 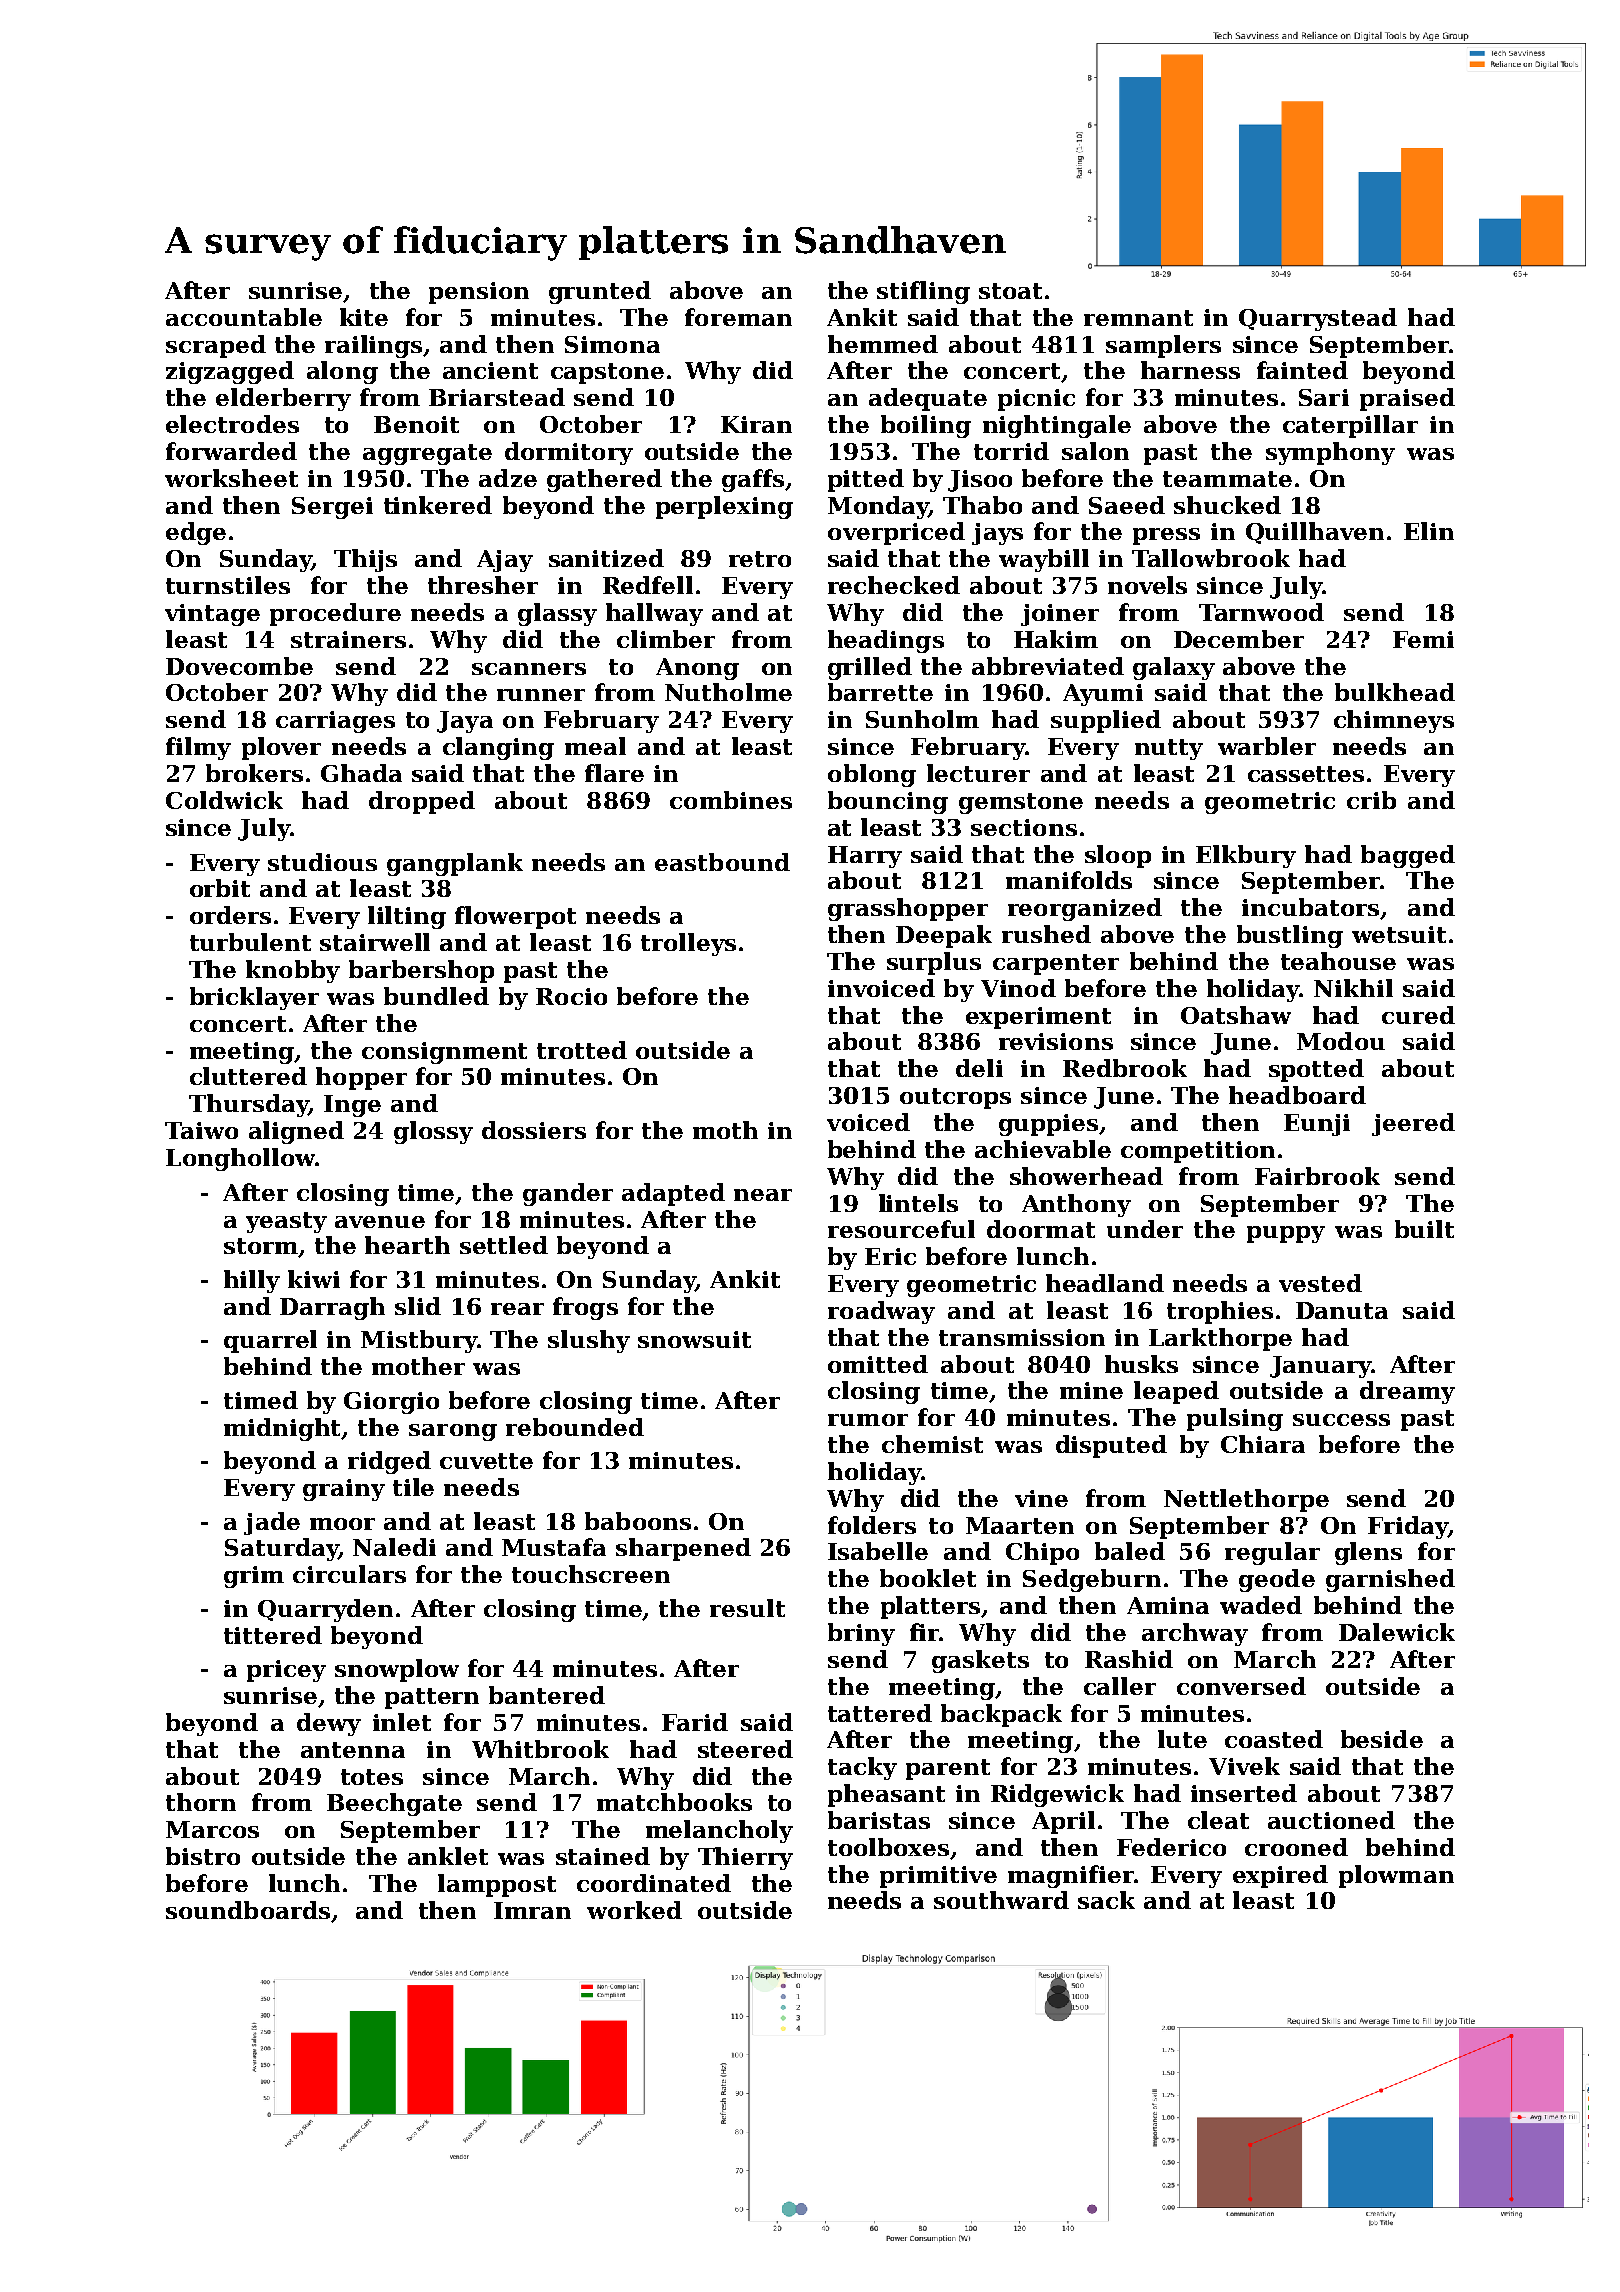 I want to click on near, so click(x=763, y=1195).
